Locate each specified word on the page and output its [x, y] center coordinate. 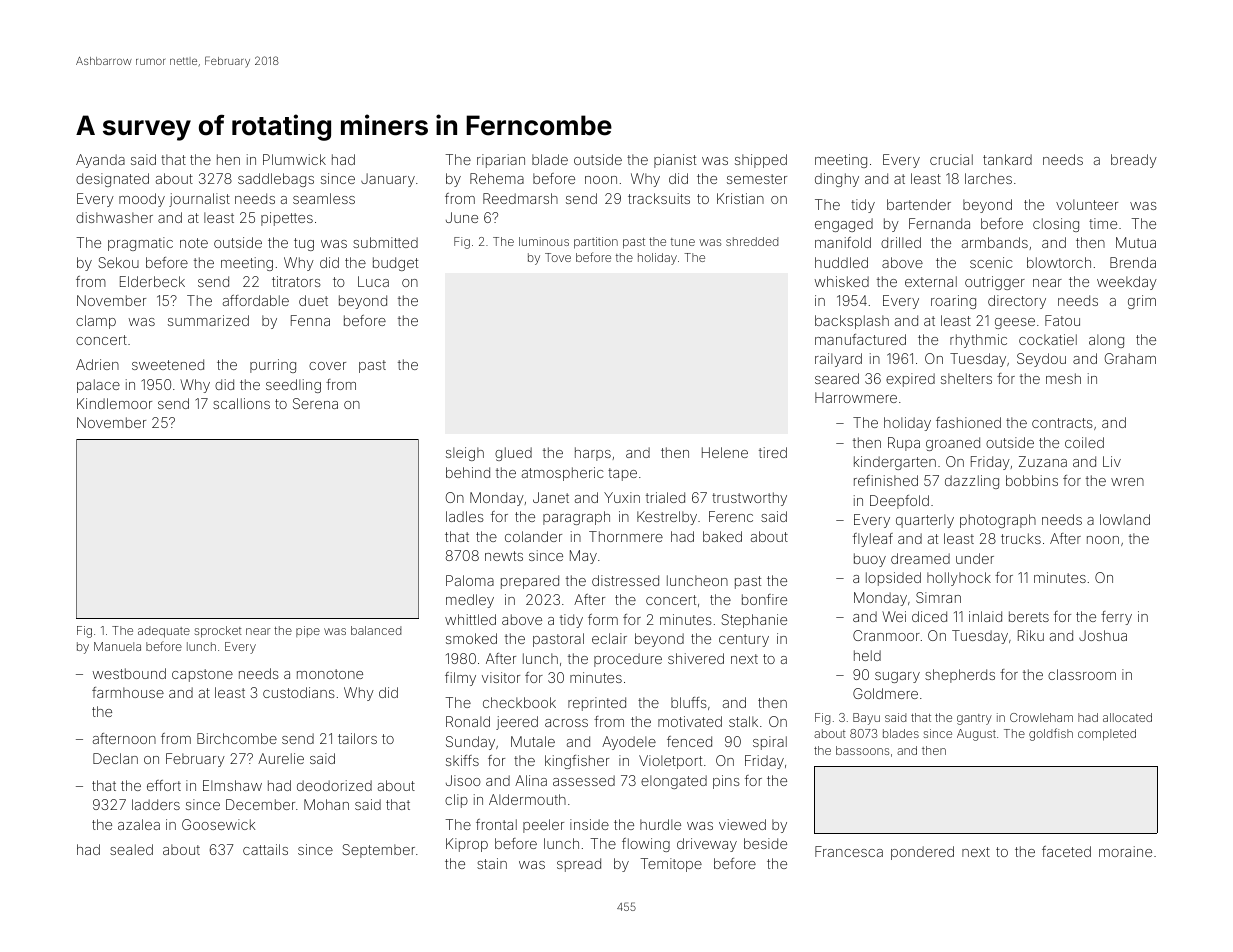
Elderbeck [152, 281]
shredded [752, 241]
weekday [1127, 283]
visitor [501, 677]
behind [468, 472]
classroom [1082, 674]
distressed [625, 580]
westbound [129, 673]
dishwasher [114, 217]
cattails [265, 849]
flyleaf [873, 540]
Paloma [470, 580]
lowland [1125, 519]
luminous [544, 241]
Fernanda [939, 223]
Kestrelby [667, 518]
